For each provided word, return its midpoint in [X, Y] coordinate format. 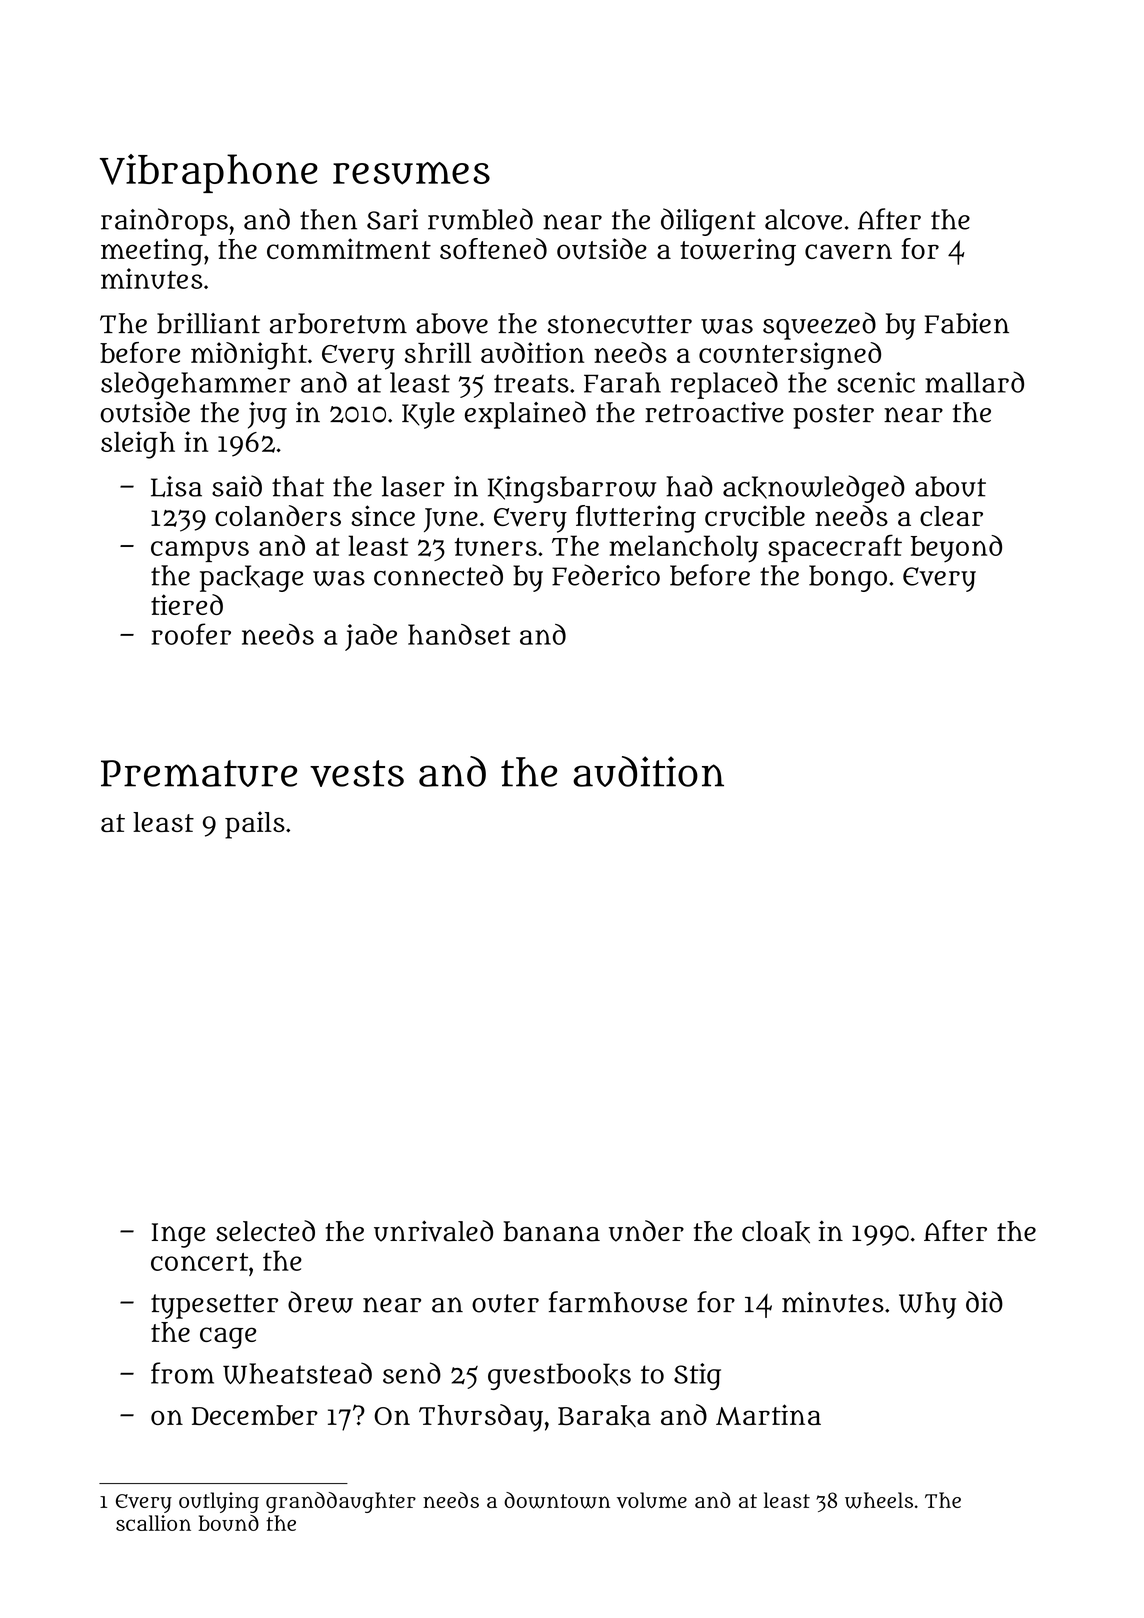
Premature [199, 773]
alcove [803, 219]
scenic [876, 382]
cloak [776, 1232]
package [251, 578]
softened [493, 248]
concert [199, 1262]
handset [459, 634]
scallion [153, 1523]
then [328, 219]
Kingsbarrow [572, 489]
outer [505, 1303]
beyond [956, 548]
